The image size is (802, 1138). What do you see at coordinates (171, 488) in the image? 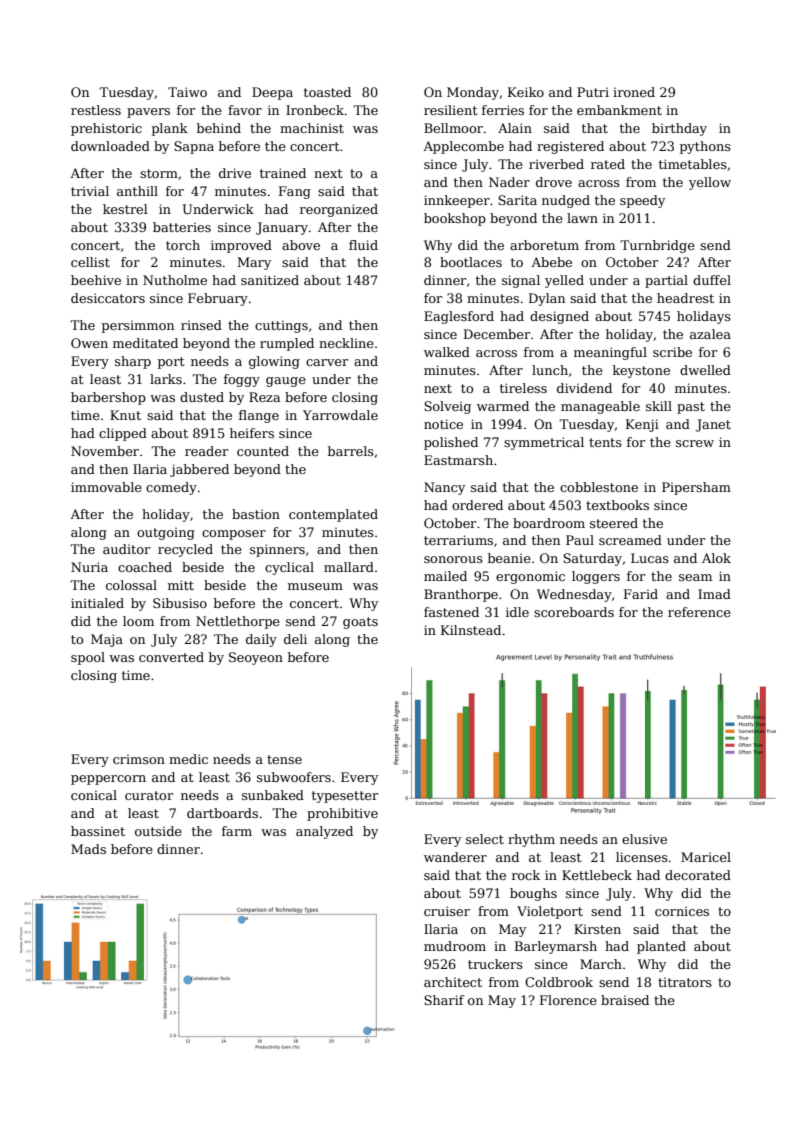
I see `comedy` at bounding box center [171, 488].
